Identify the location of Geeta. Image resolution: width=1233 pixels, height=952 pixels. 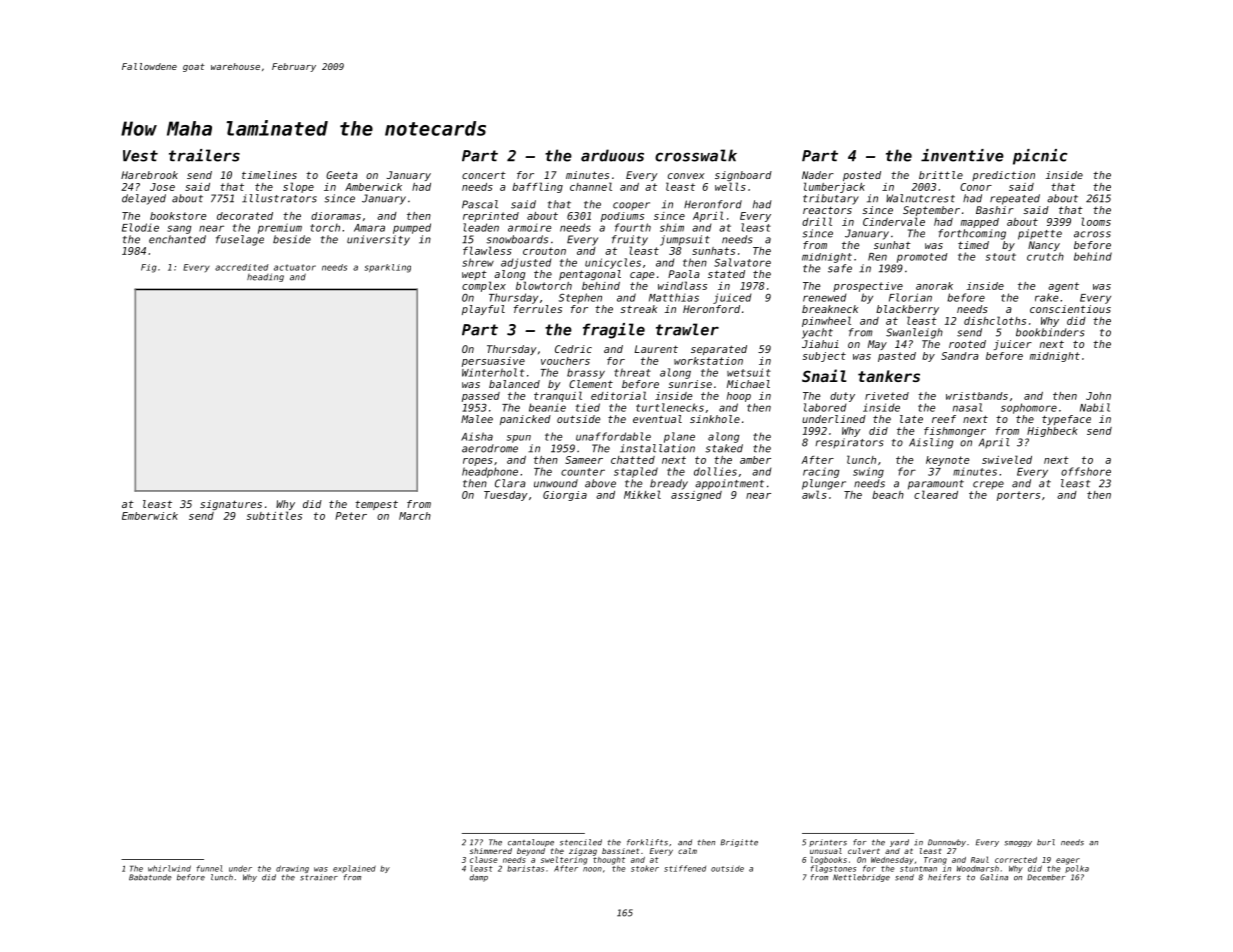
(342, 175).
